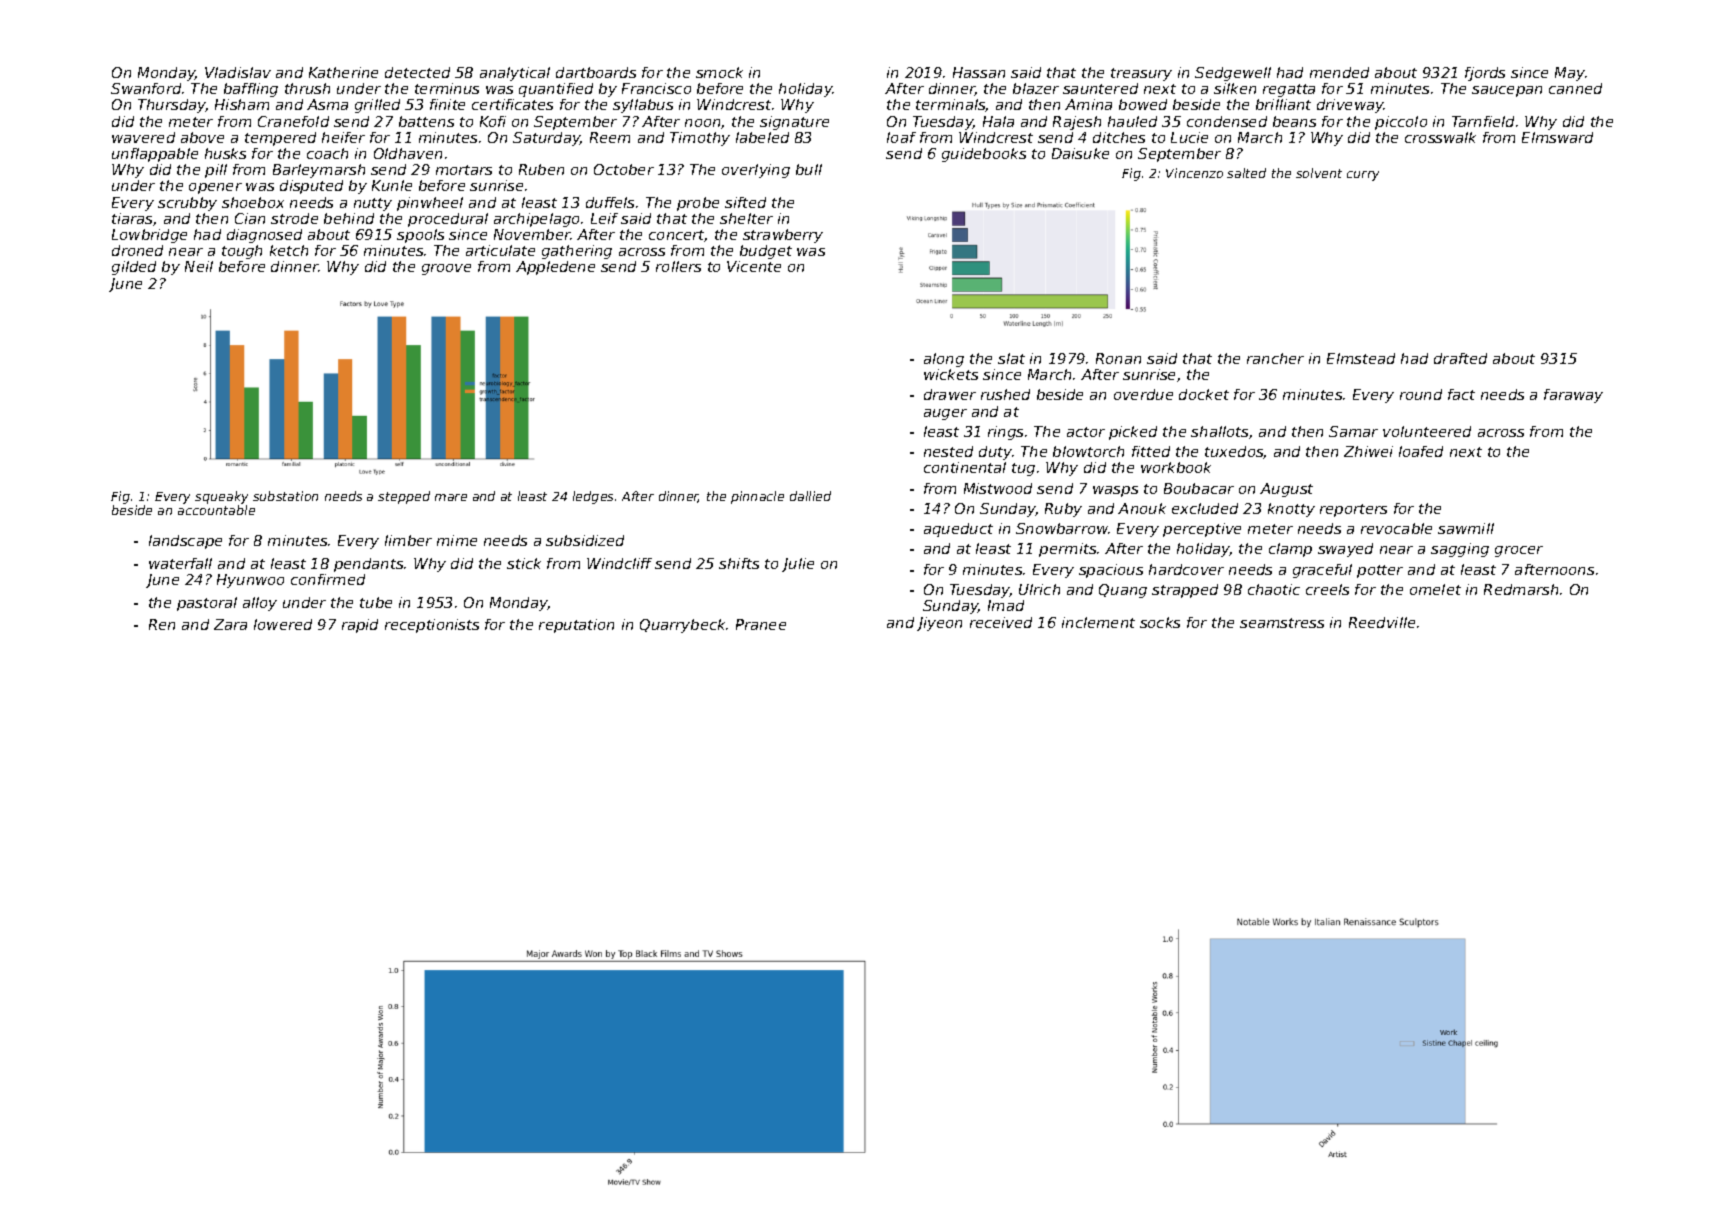 Image resolution: width=1727 pixels, height=1221 pixels. Describe the element at coordinates (216, 171) in the image. I see `pill` at that location.
